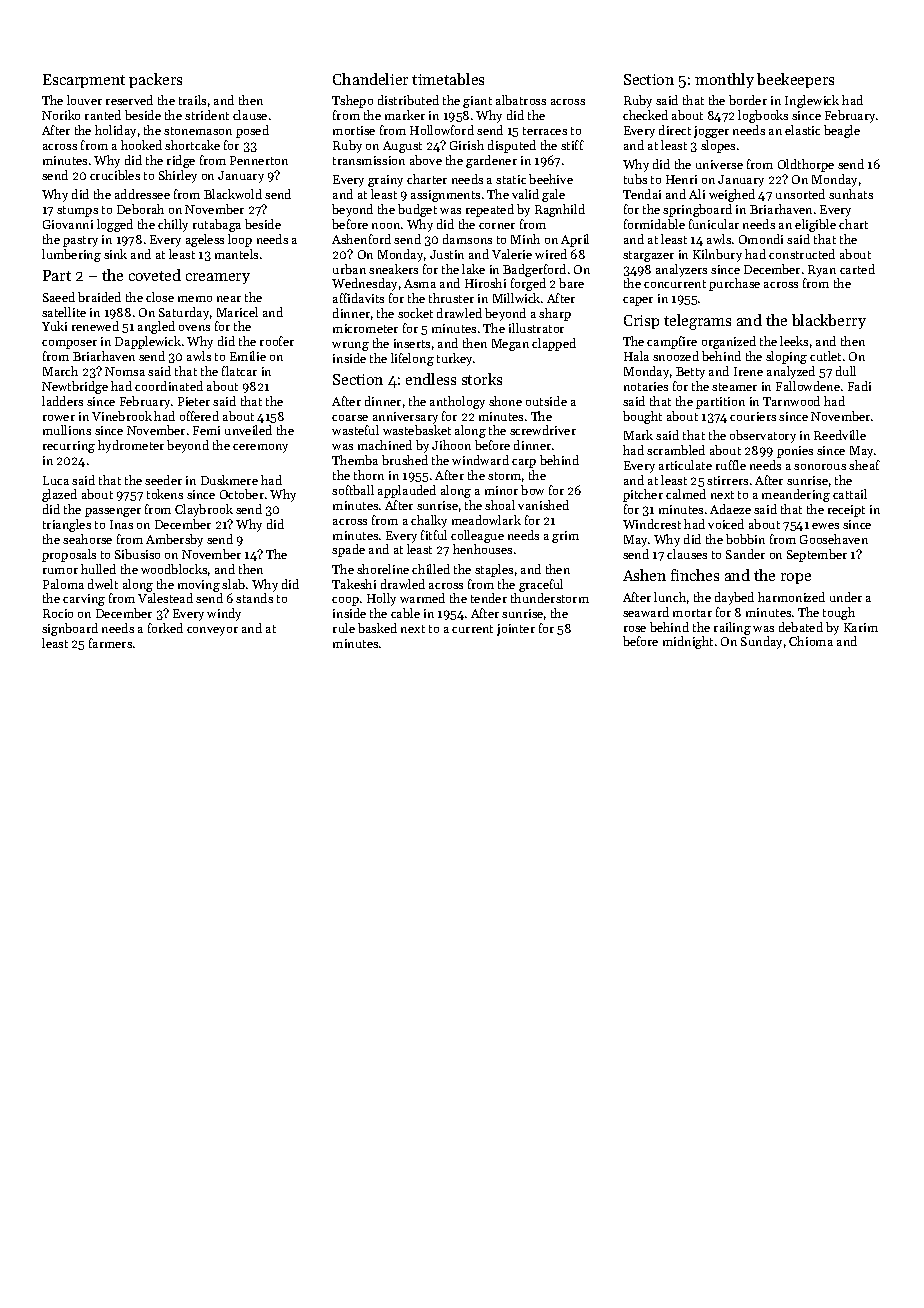 Image resolution: width=924 pixels, height=1308 pixels. What do you see at coordinates (212, 631) in the page?
I see `conveyor` at bounding box center [212, 631].
